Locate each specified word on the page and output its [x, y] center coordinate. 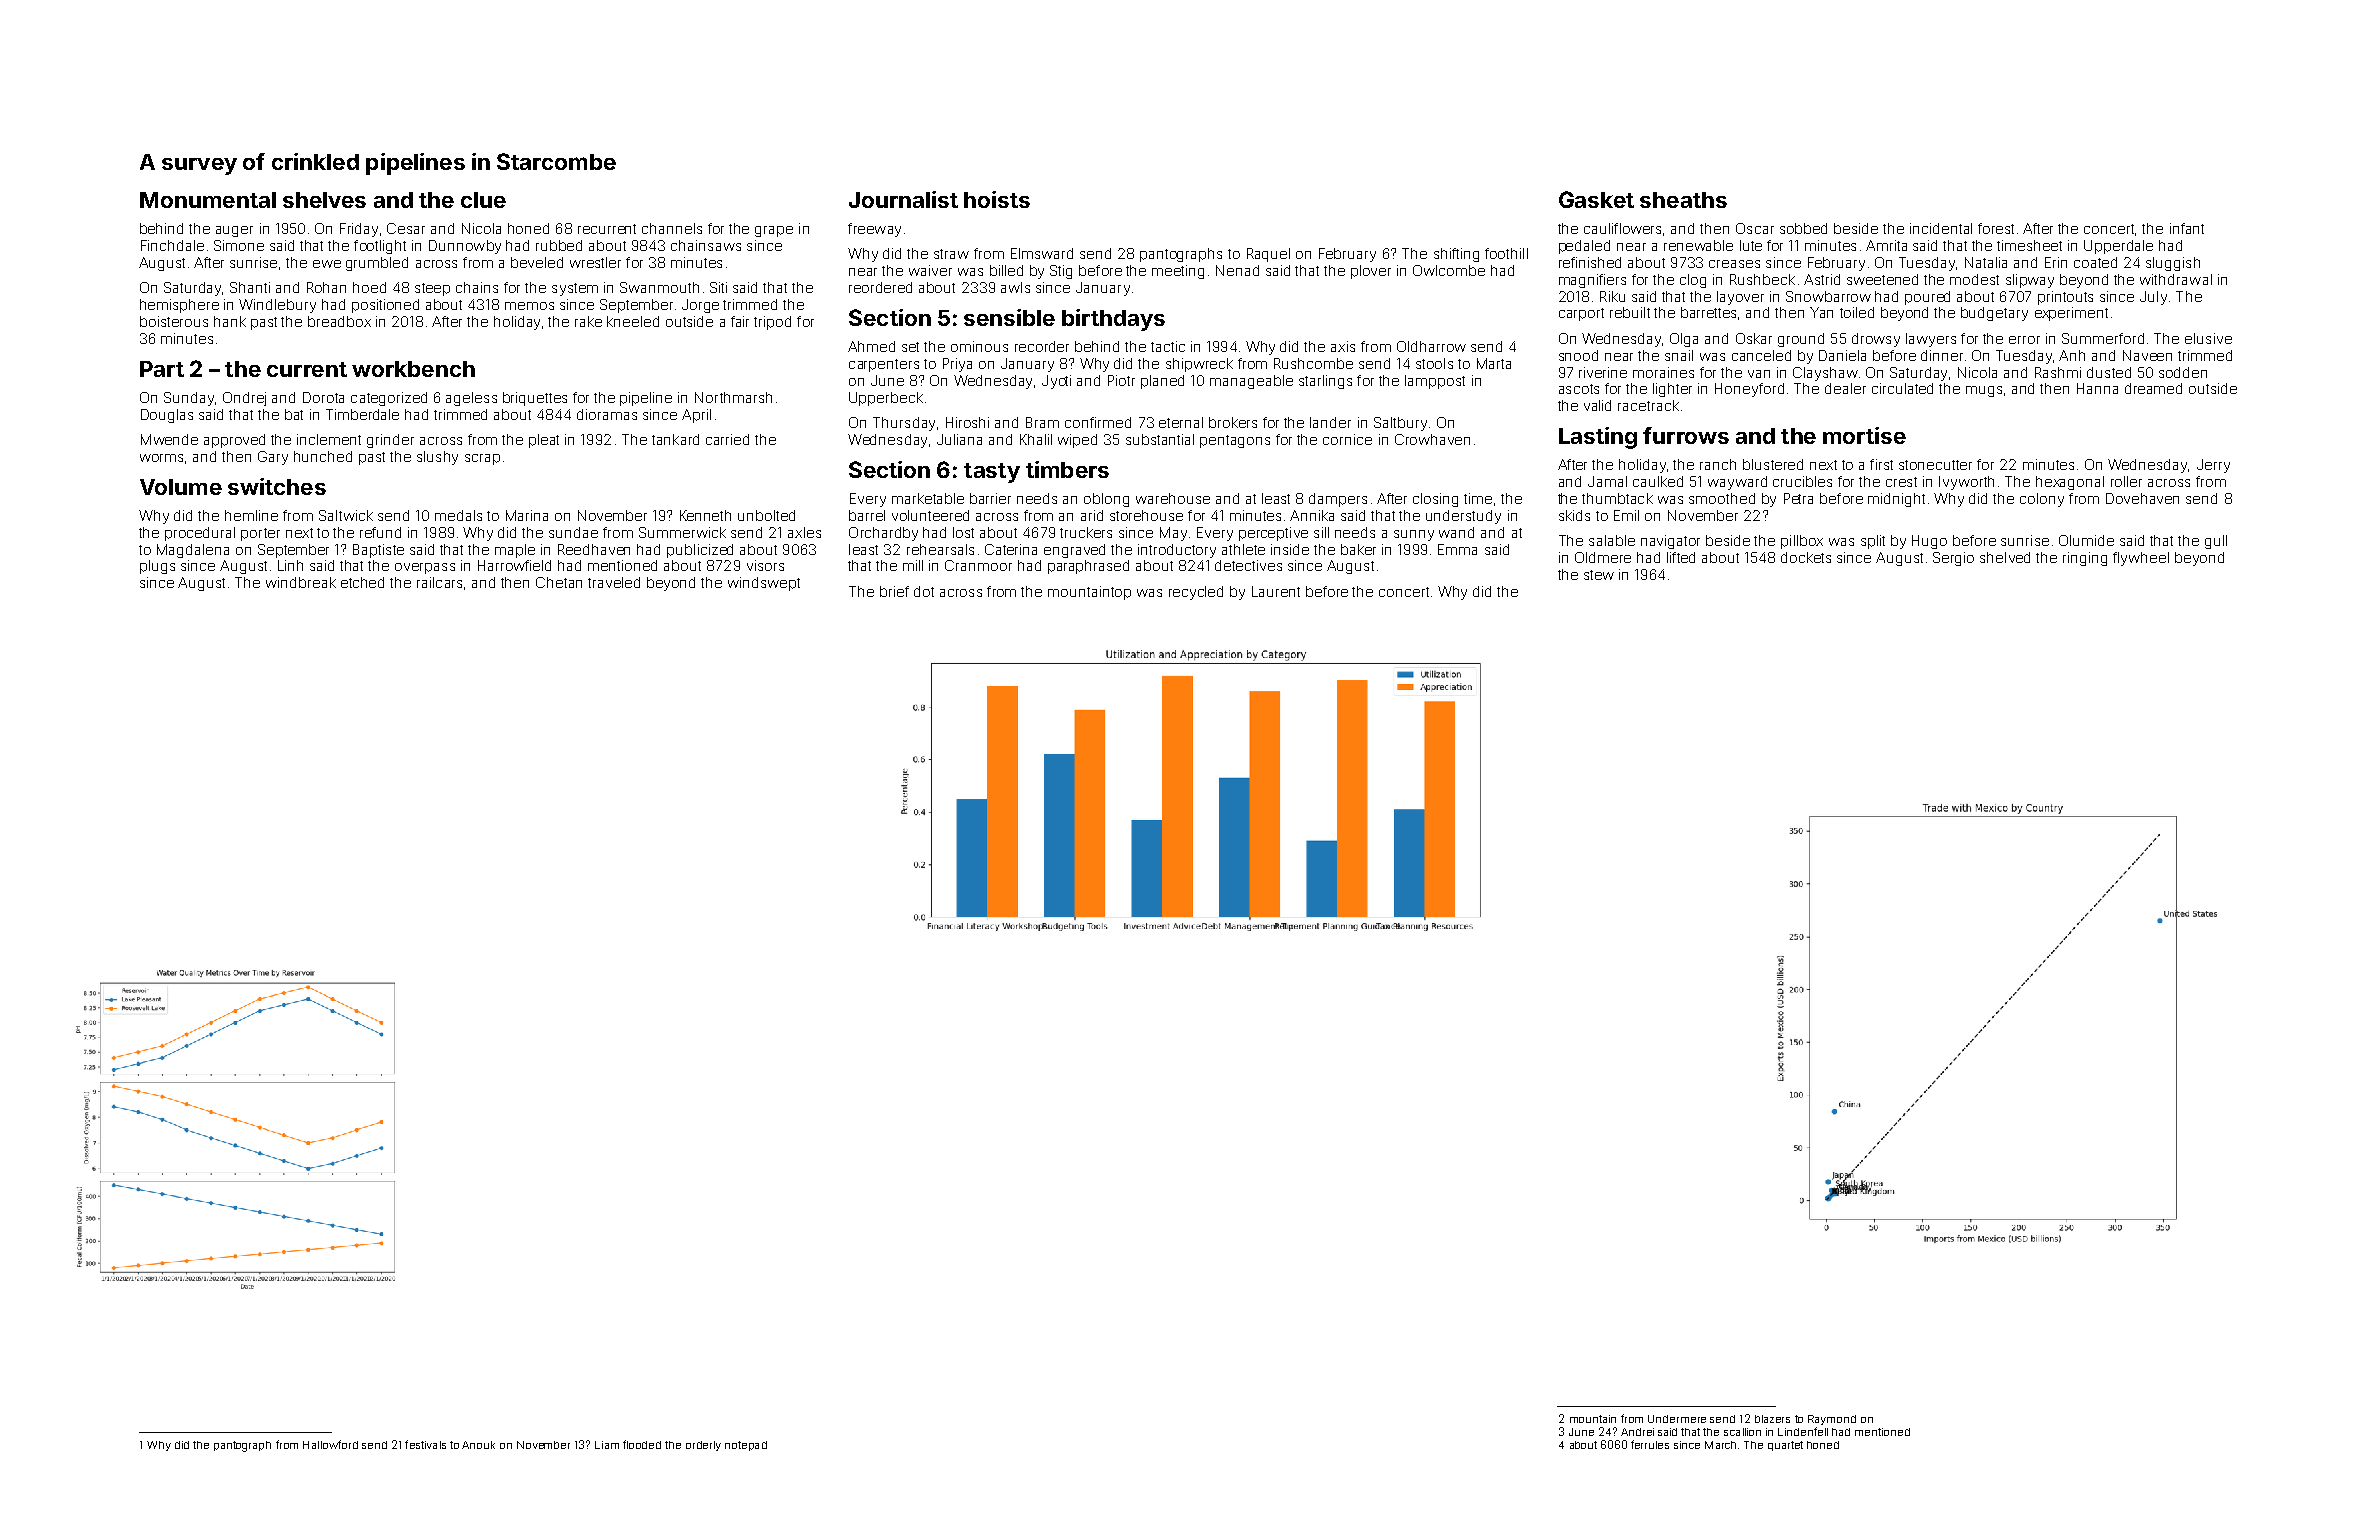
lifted [1681, 557]
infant [2187, 228]
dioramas [607, 414]
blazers [1772, 1419]
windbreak [301, 582]
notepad [746, 1446]
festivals [425, 1444]
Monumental [208, 200]
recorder [1042, 346]
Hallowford [330, 1444]
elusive [2208, 338]
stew [1599, 575]
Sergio [1953, 559]
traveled [614, 582]
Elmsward [1042, 253]
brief [894, 591]
